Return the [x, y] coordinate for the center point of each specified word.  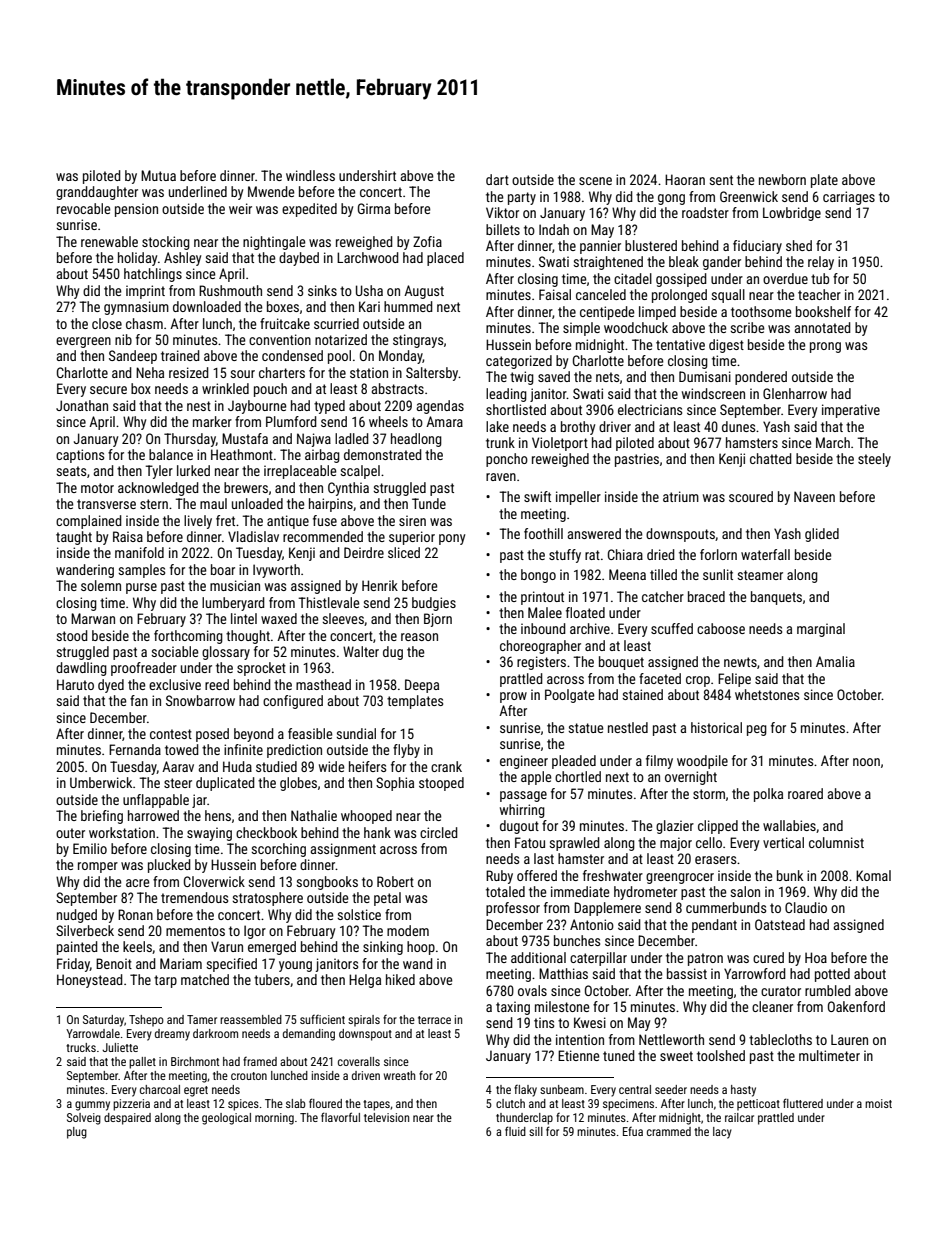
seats [71, 471]
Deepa [422, 686]
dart [497, 179]
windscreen [713, 393]
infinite [243, 749]
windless [310, 175]
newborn [782, 179]
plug [77, 1133]
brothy [578, 428]
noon [866, 762]
